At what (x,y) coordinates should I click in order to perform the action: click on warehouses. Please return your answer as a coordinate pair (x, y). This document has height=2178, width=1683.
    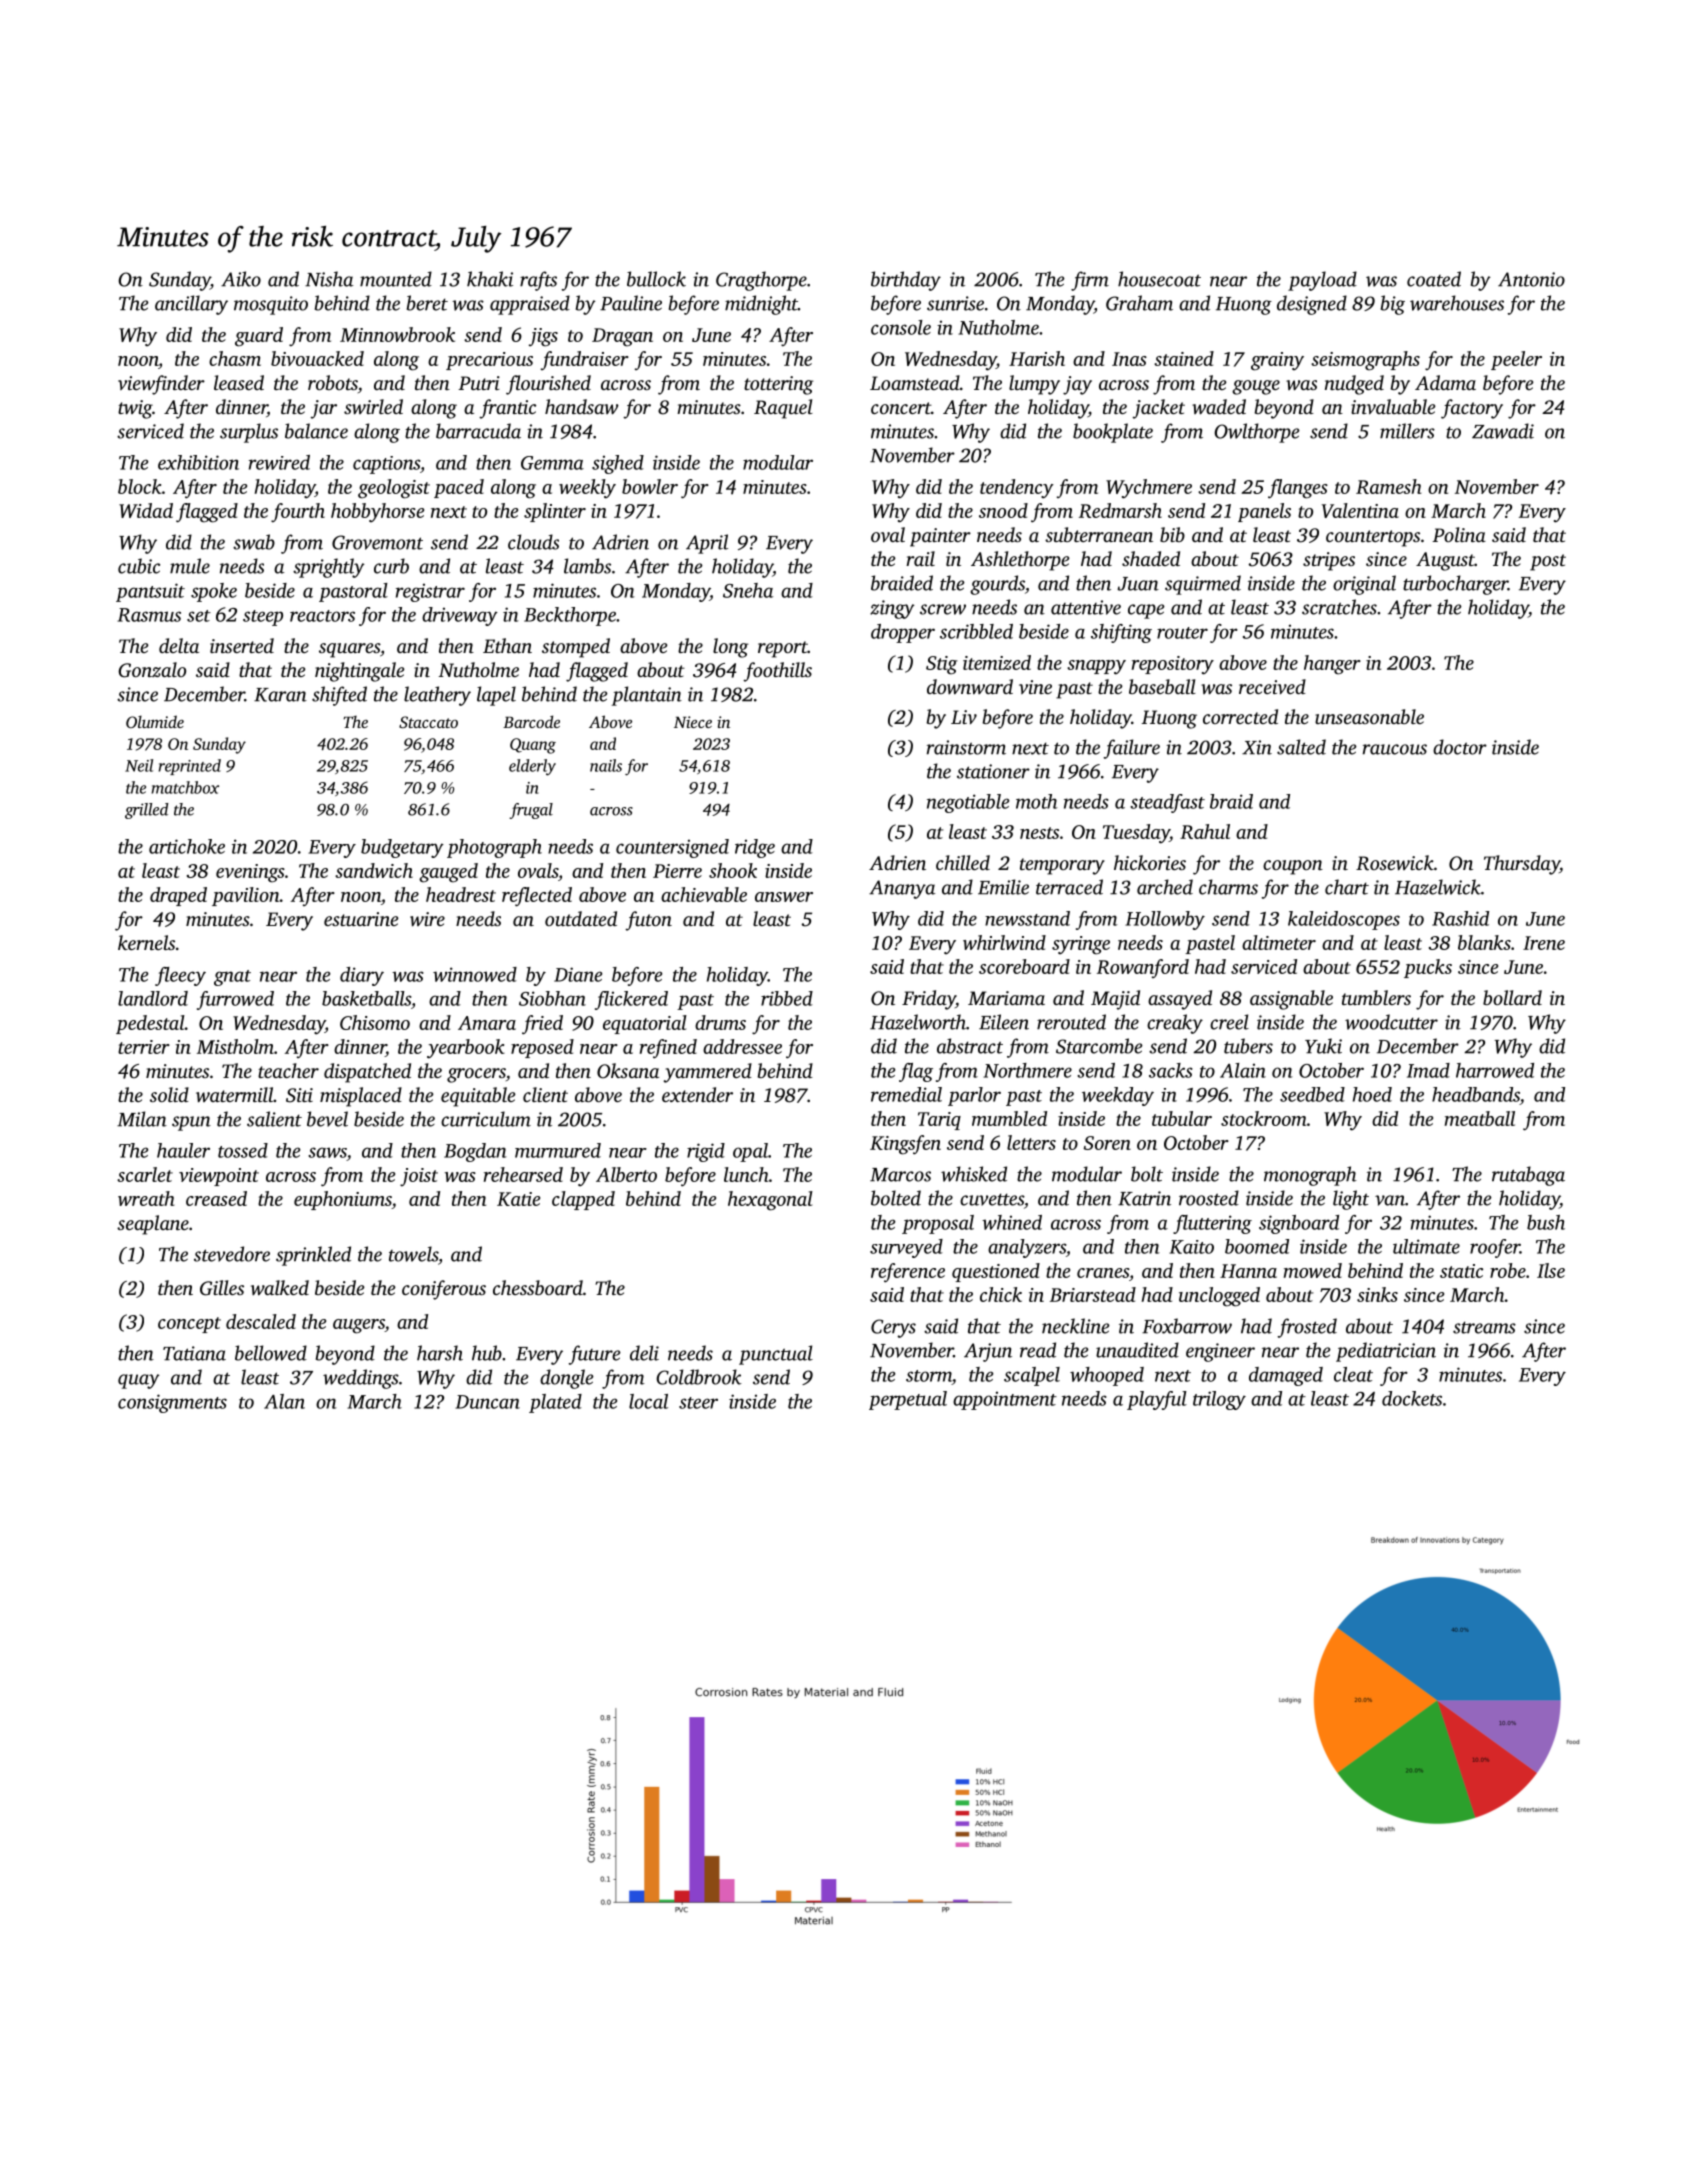
    Looking at the image, I should click on (1457, 303).
